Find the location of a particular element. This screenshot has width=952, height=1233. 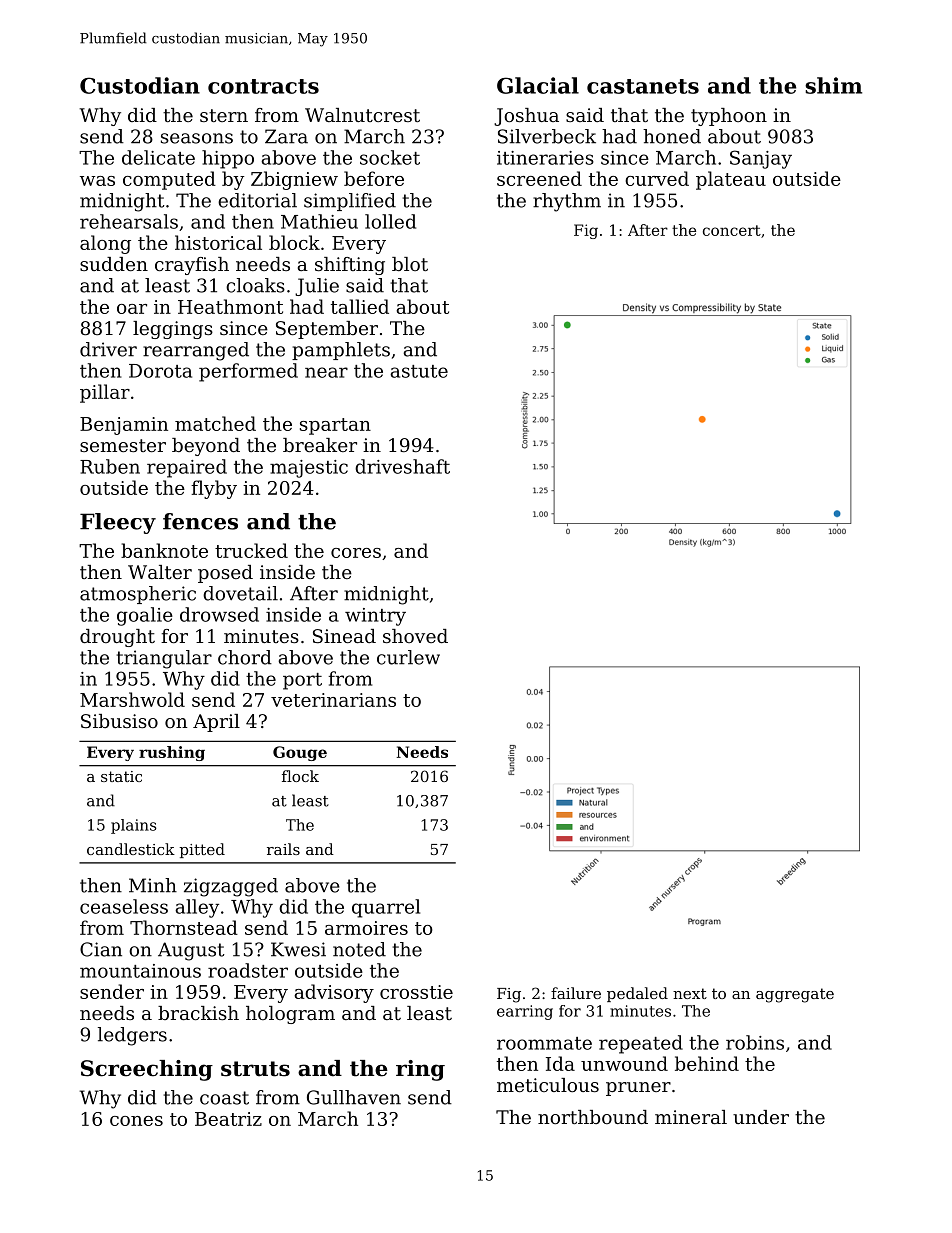

blot is located at coordinates (410, 264).
